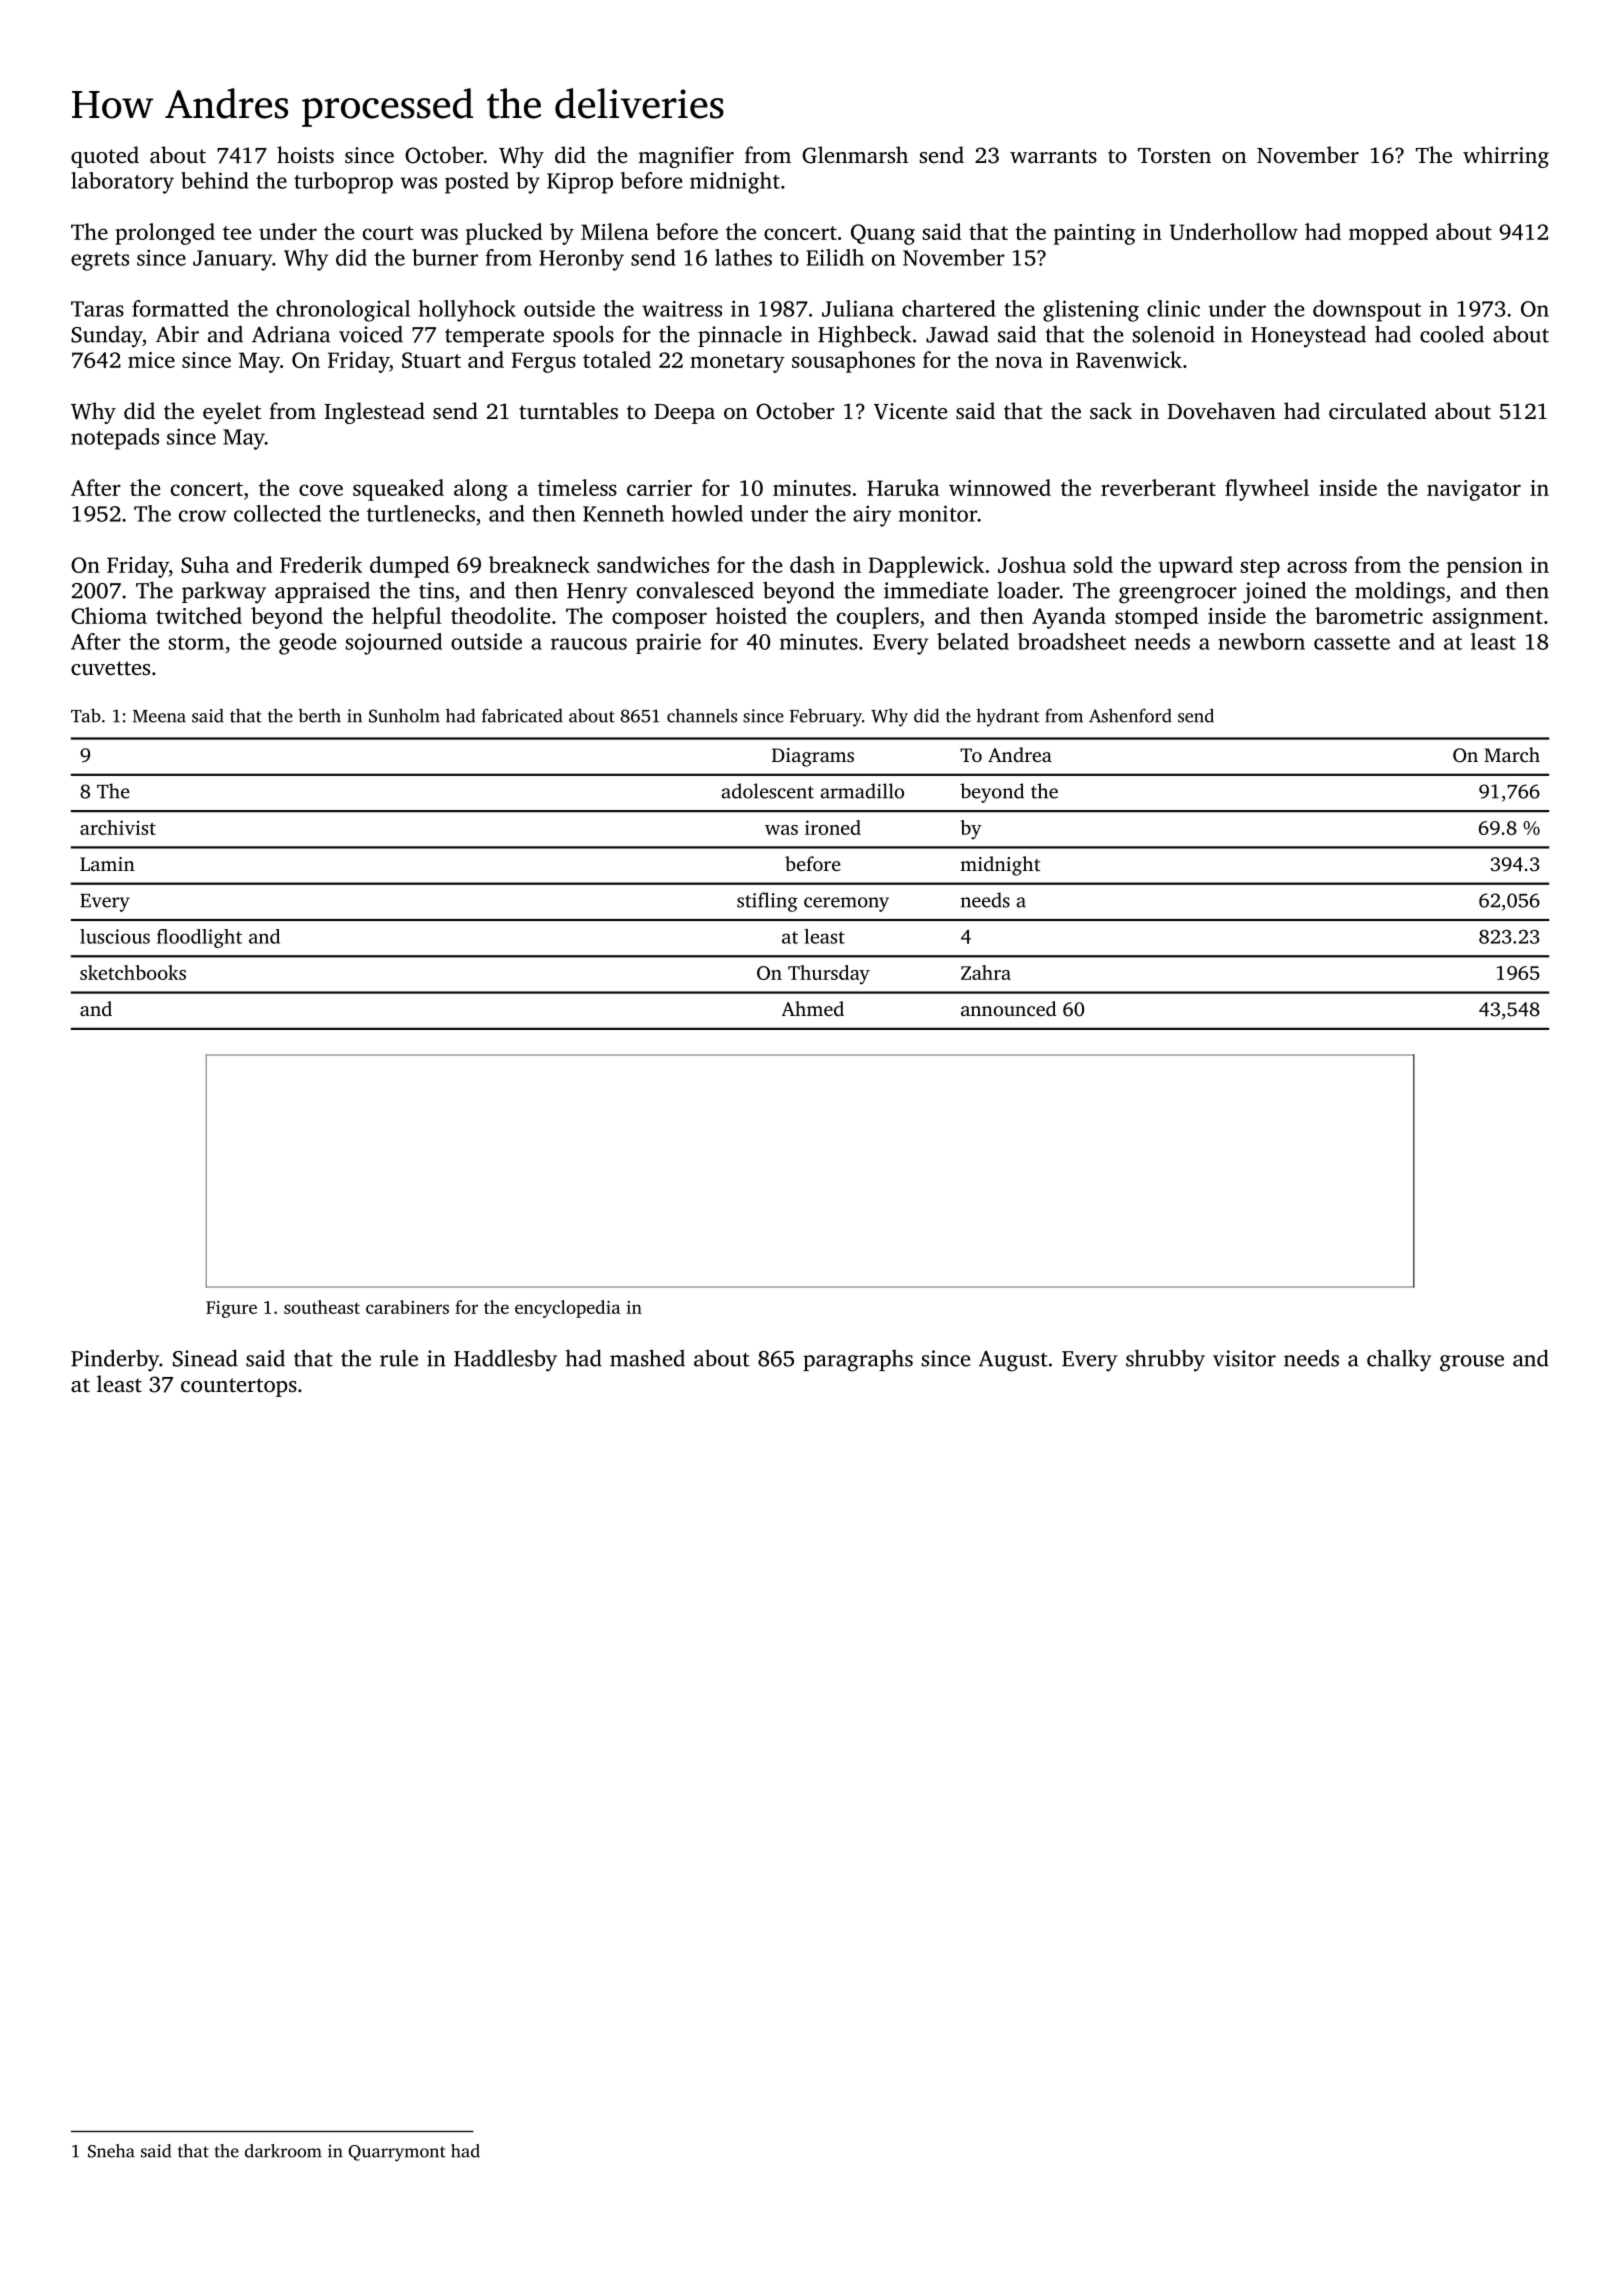  What do you see at coordinates (1244, 1358) in the page?
I see `visitor` at bounding box center [1244, 1358].
